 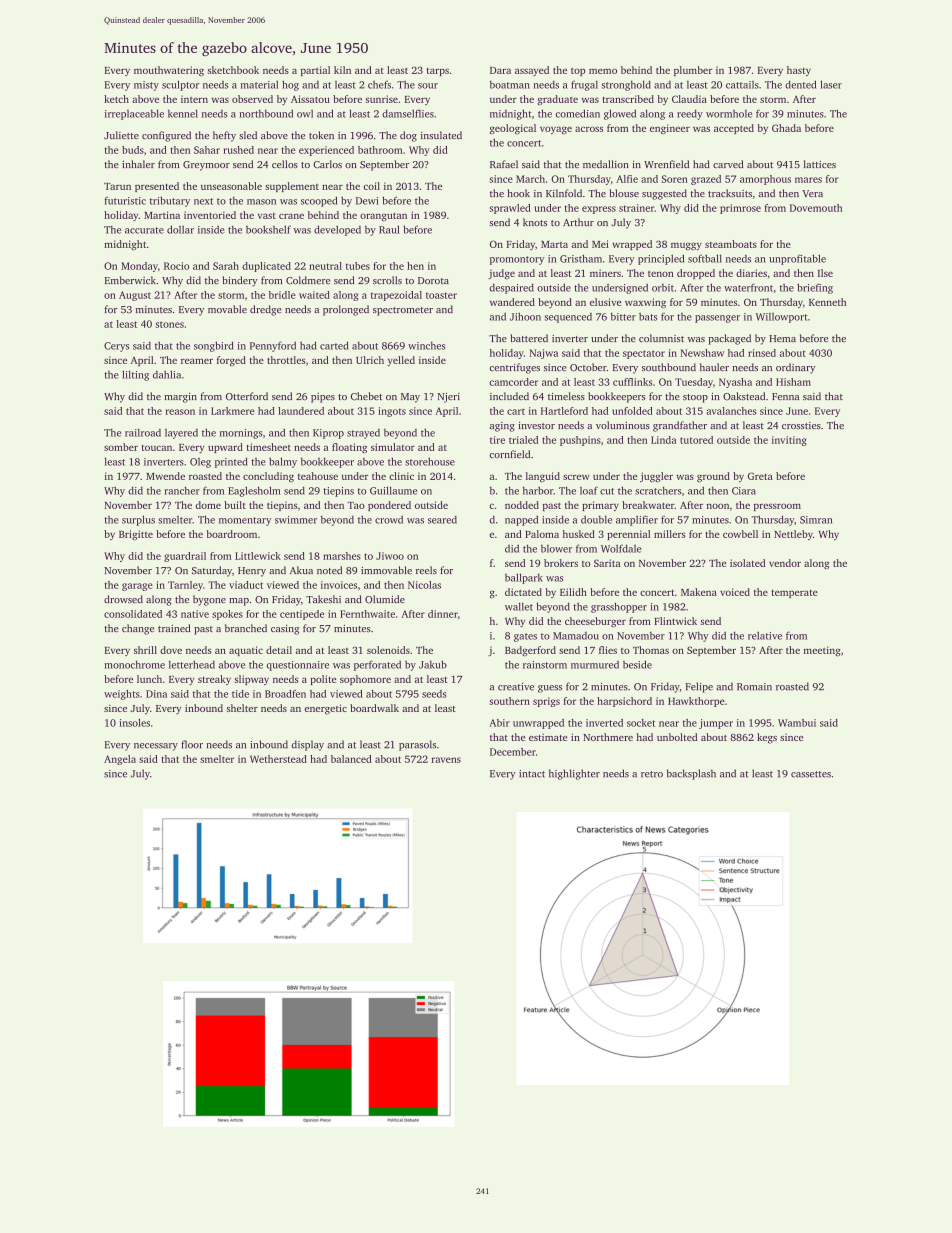 I want to click on dinner, so click(x=443, y=614).
